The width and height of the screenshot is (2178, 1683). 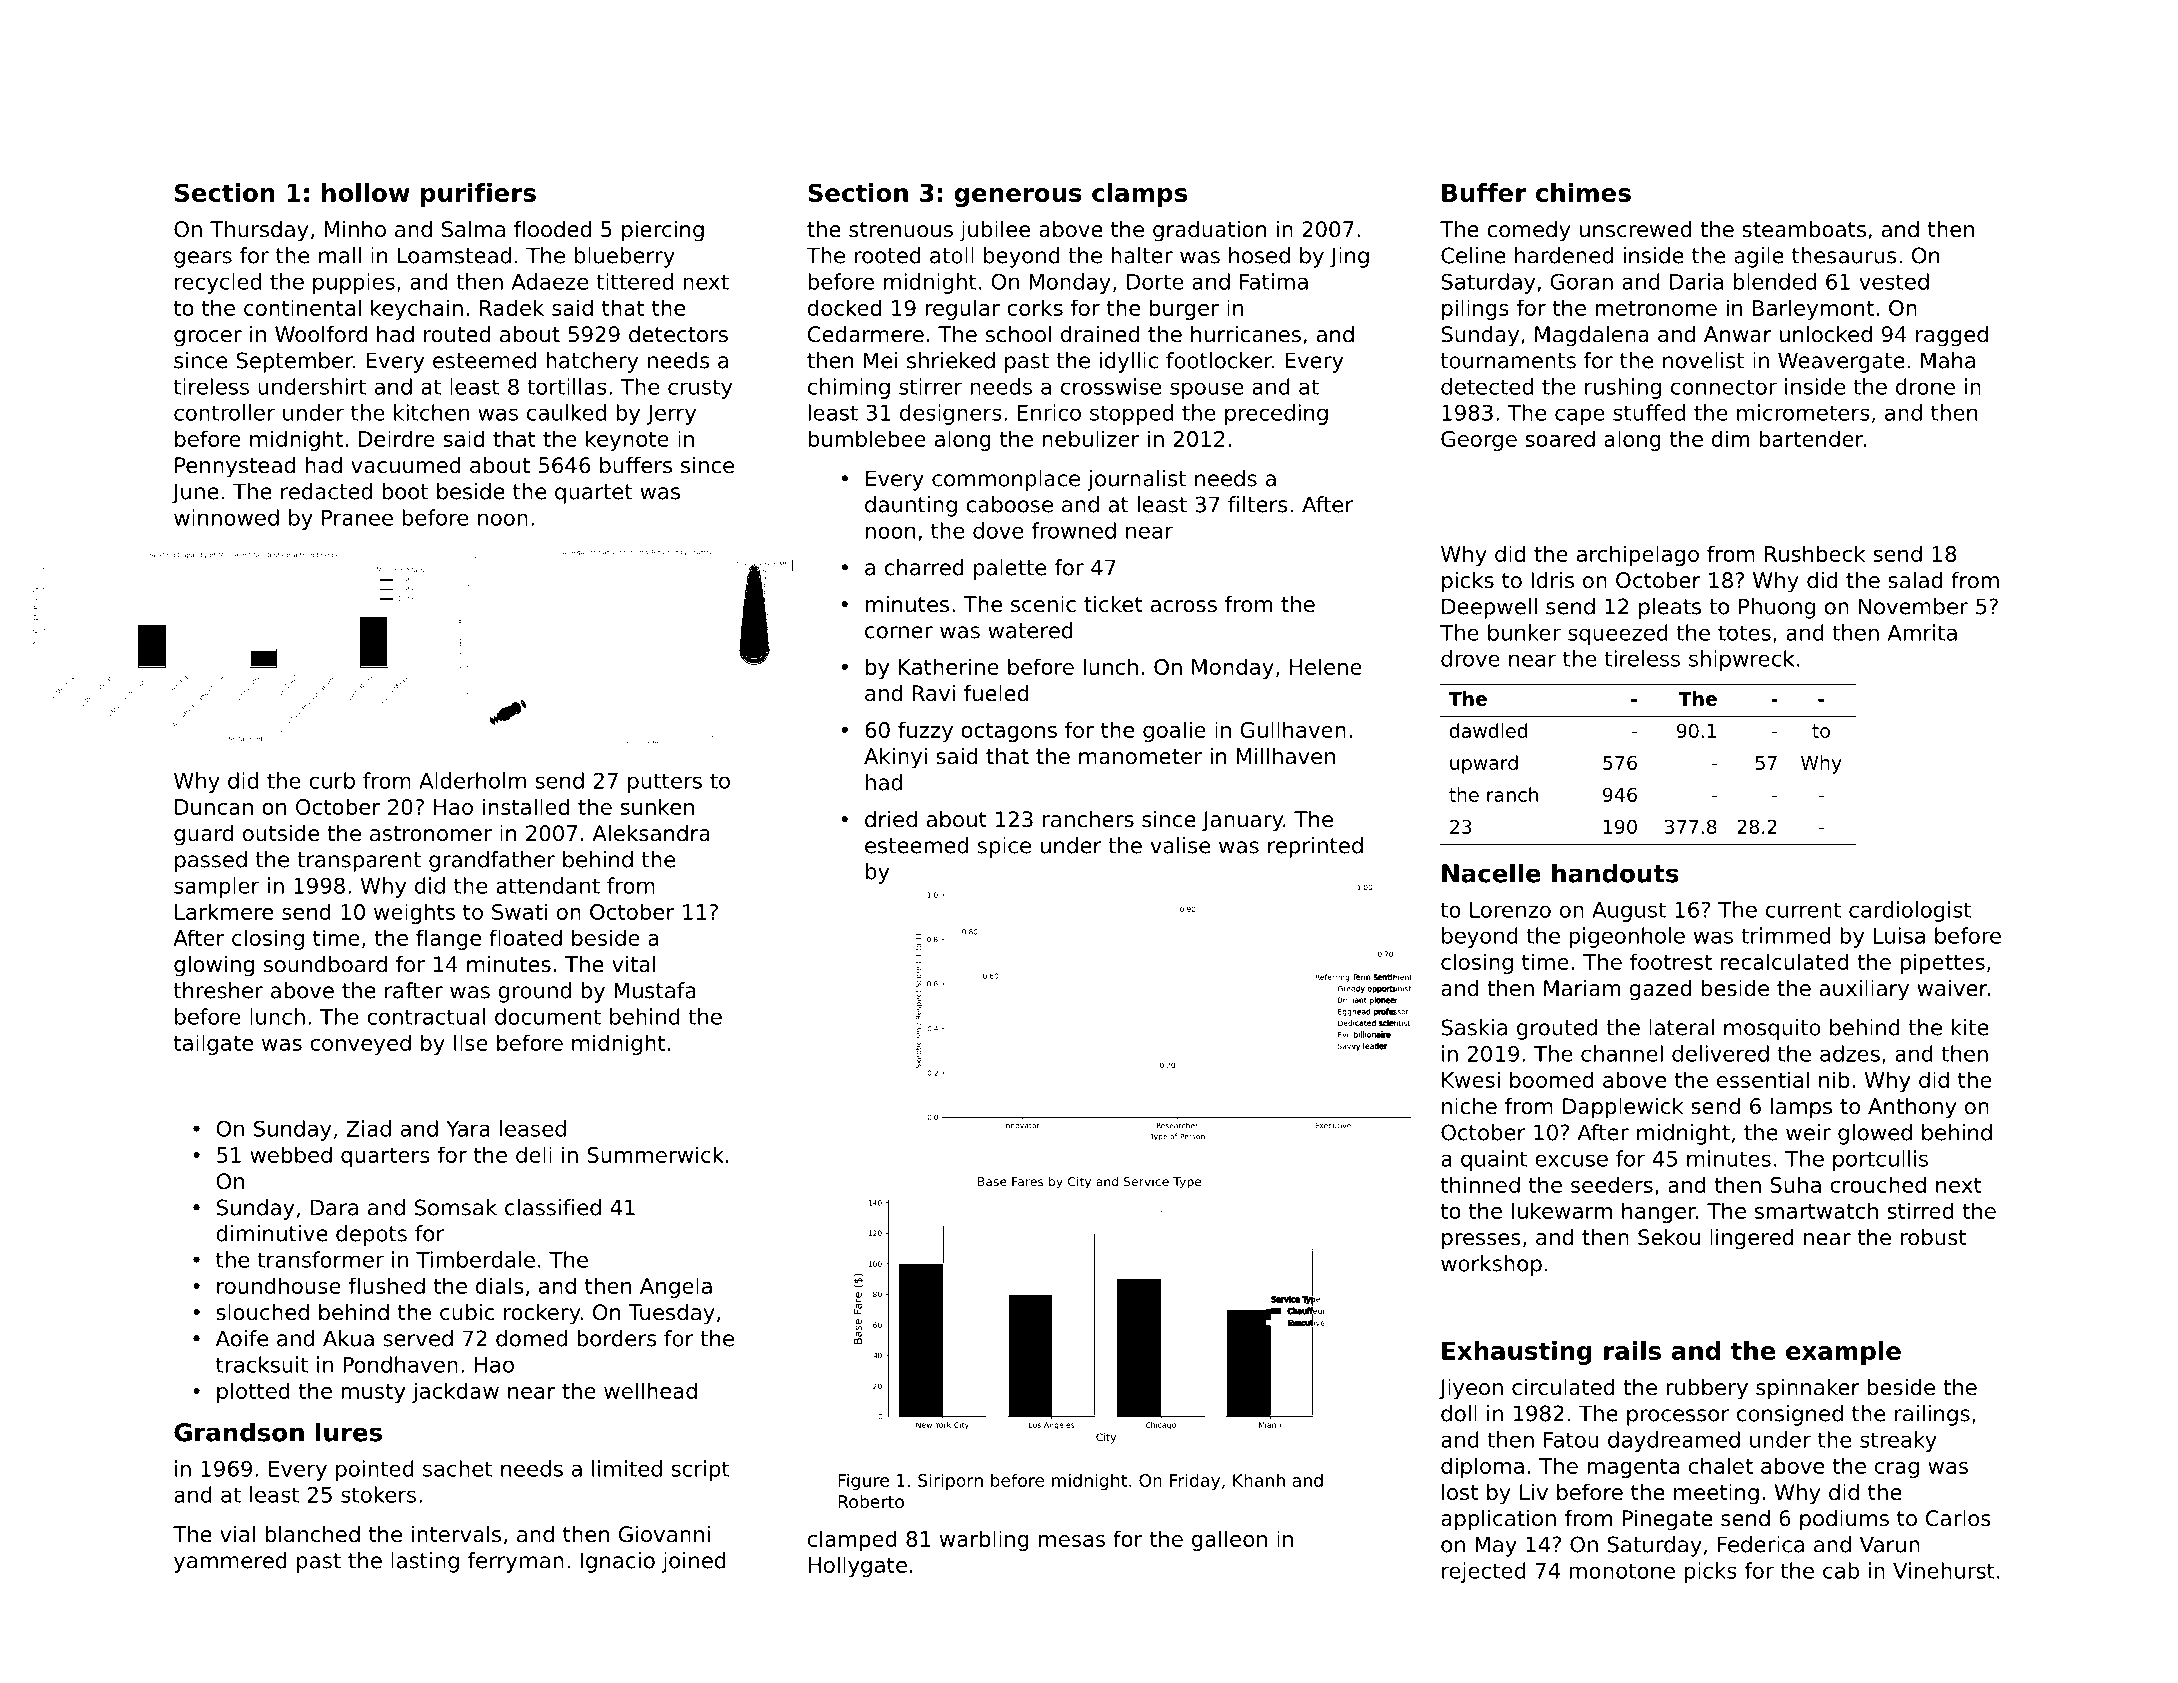 I want to click on guard, so click(x=203, y=835).
